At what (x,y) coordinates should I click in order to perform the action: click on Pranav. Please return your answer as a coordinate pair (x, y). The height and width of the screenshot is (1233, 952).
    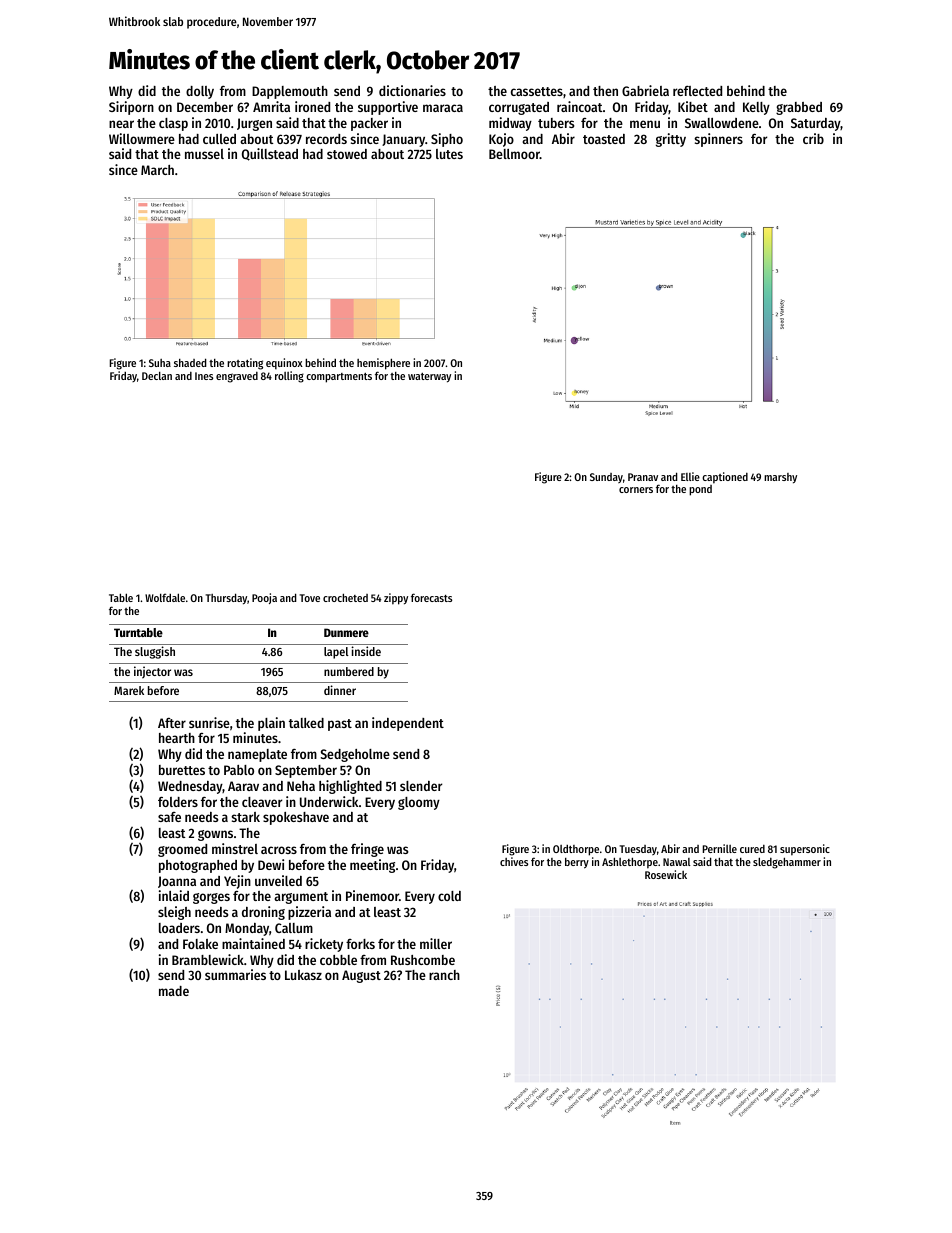
    Looking at the image, I should click on (643, 477).
